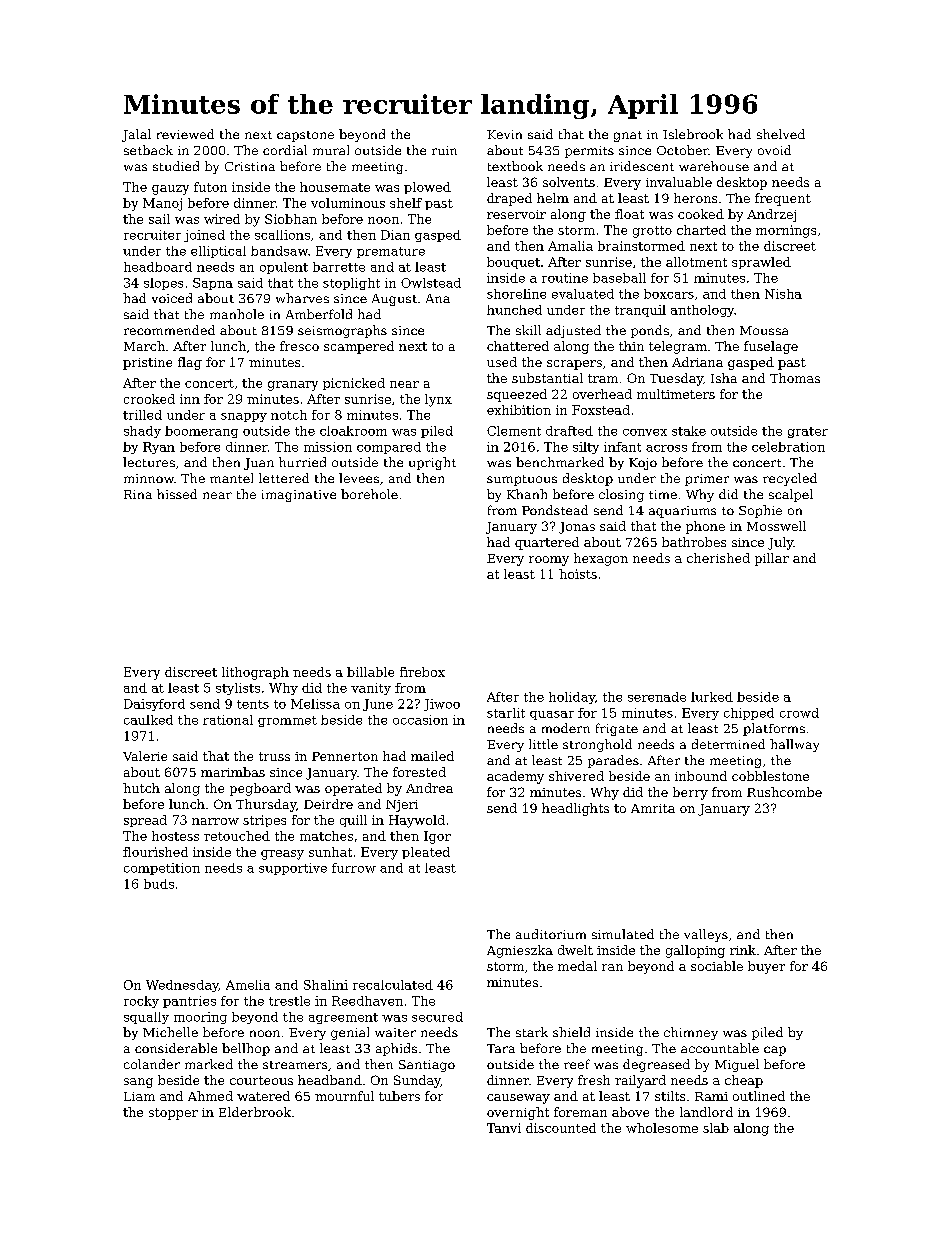 This screenshot has width=952, height=1233. What do you see at coordinates (299, 346) in the screenshot?
I see `fresco` at bounding box center [299, 346].
